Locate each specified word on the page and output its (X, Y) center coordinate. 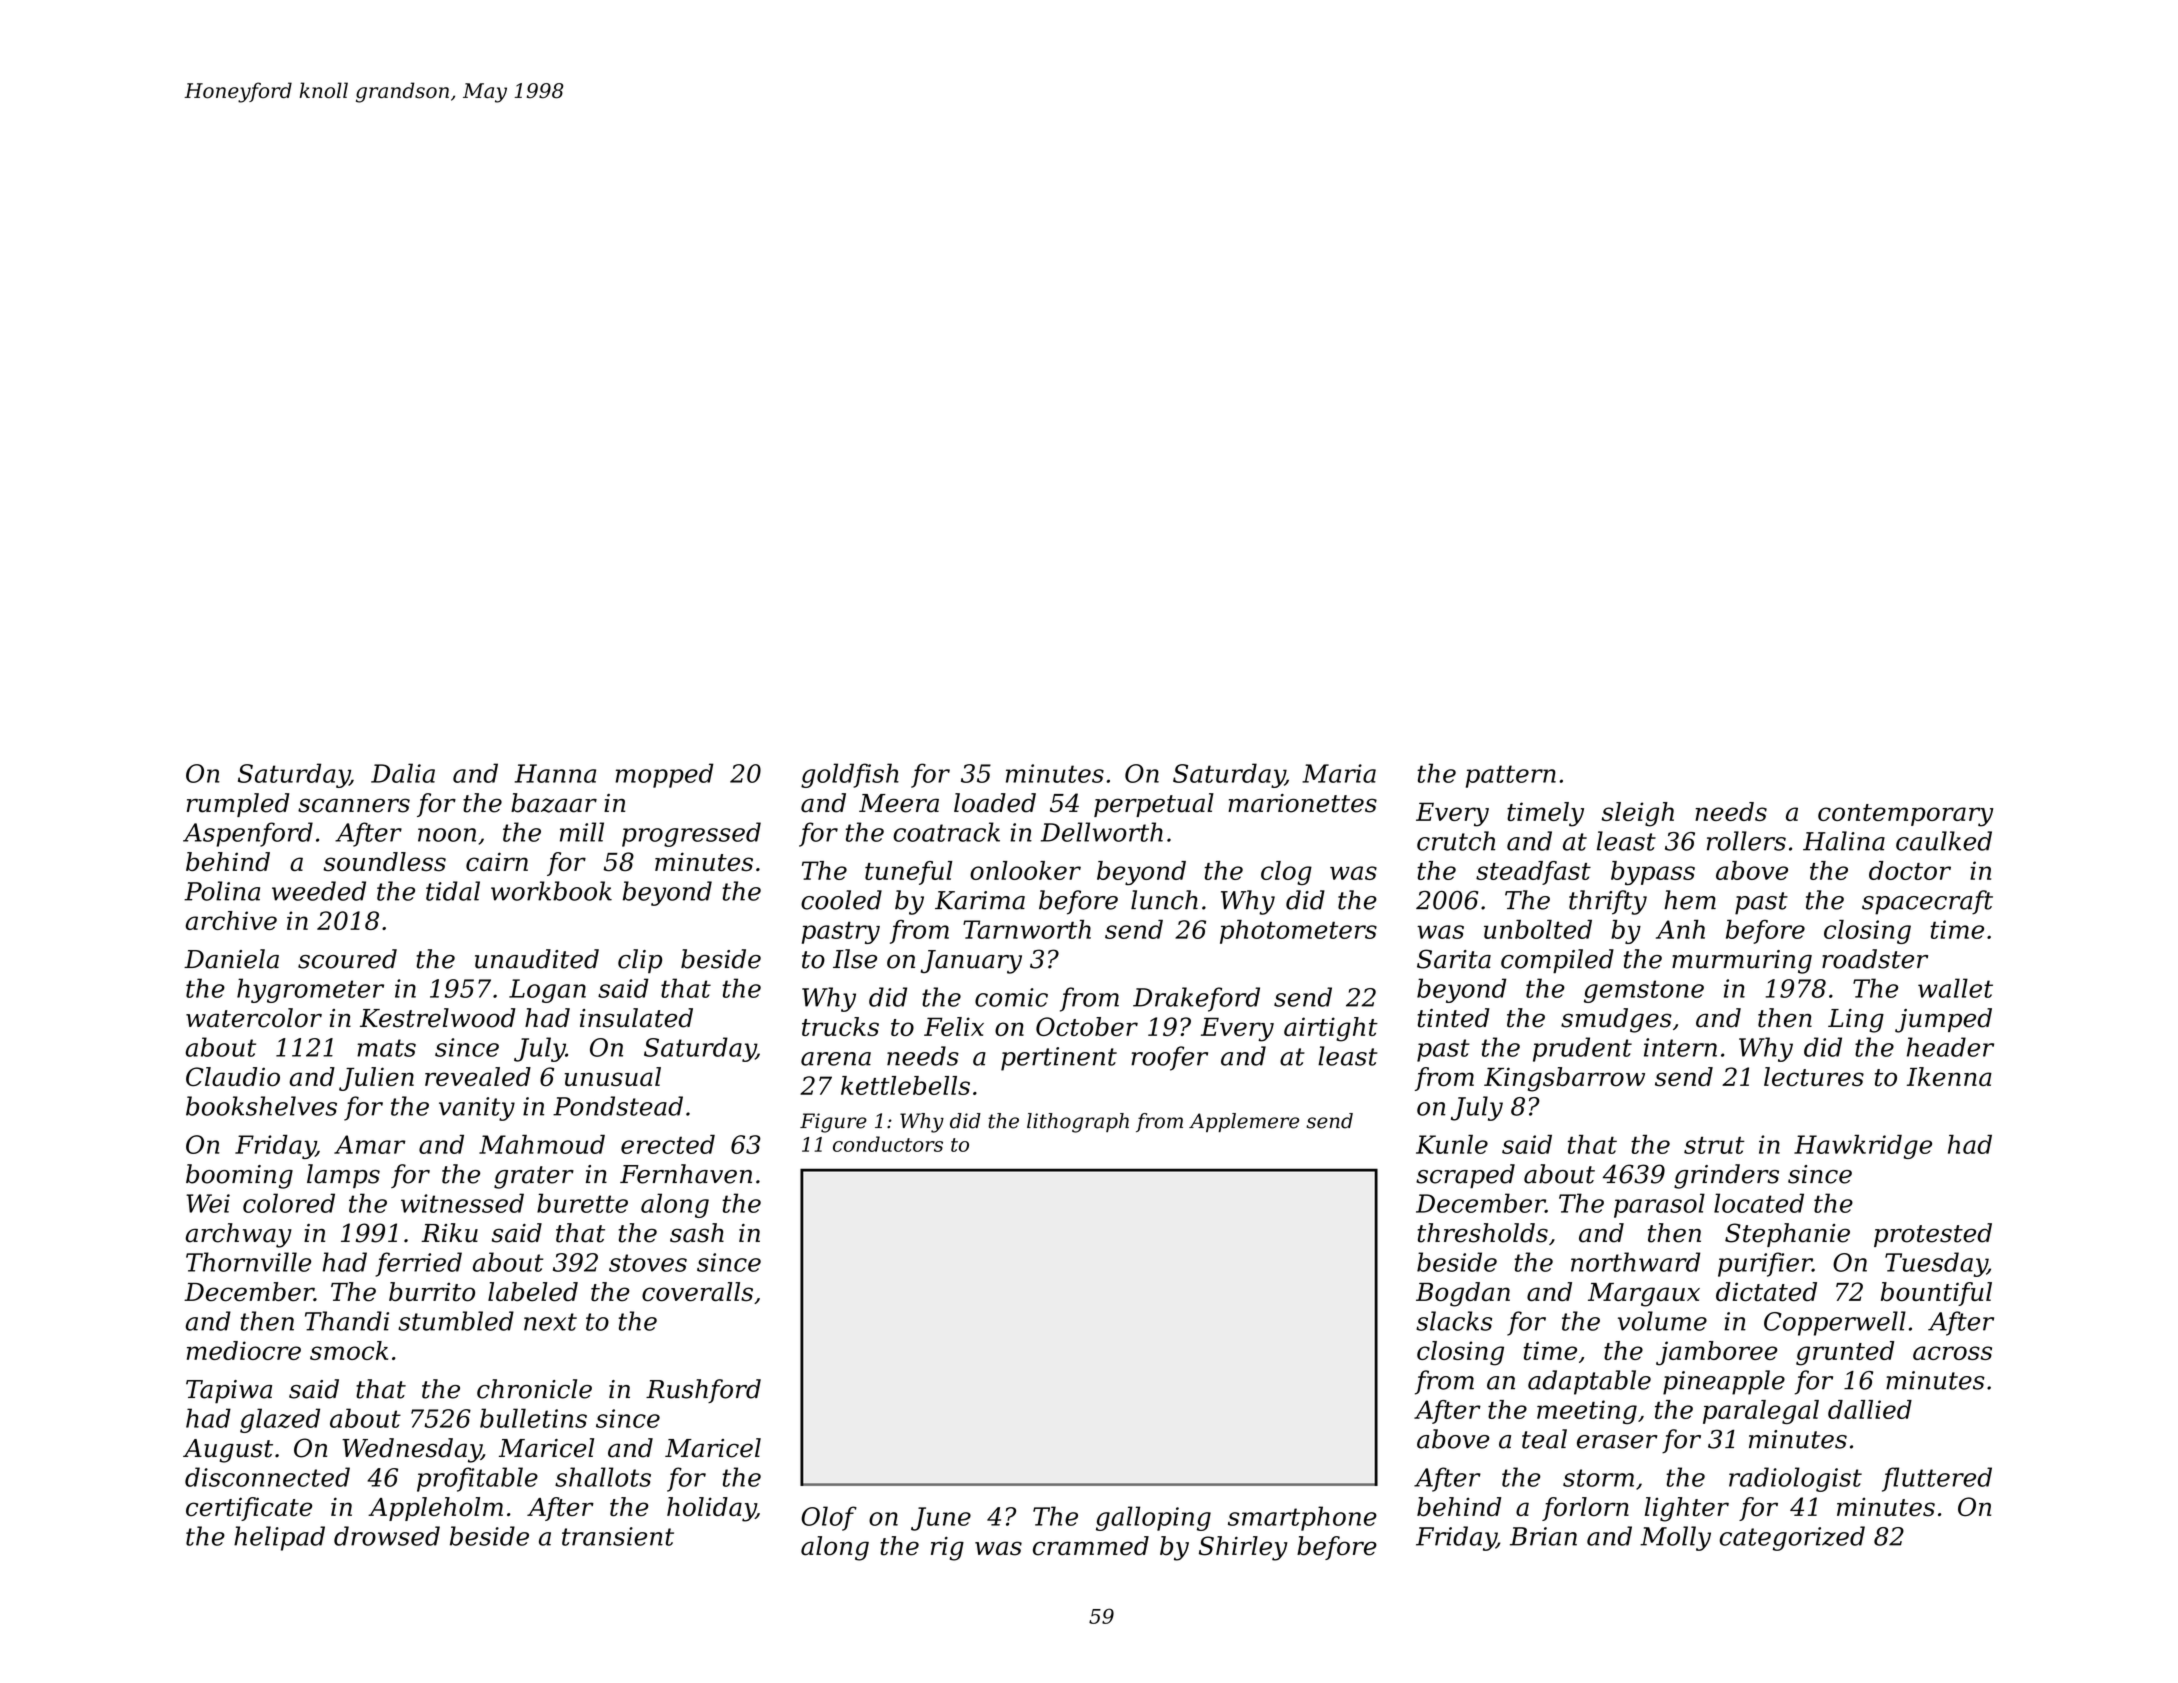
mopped (664, 775)
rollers (1746, 841)
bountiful (1936, 1294)
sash (697, 1233)
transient (618, 1536)
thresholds (1483, 1233)
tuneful (908, 873)
